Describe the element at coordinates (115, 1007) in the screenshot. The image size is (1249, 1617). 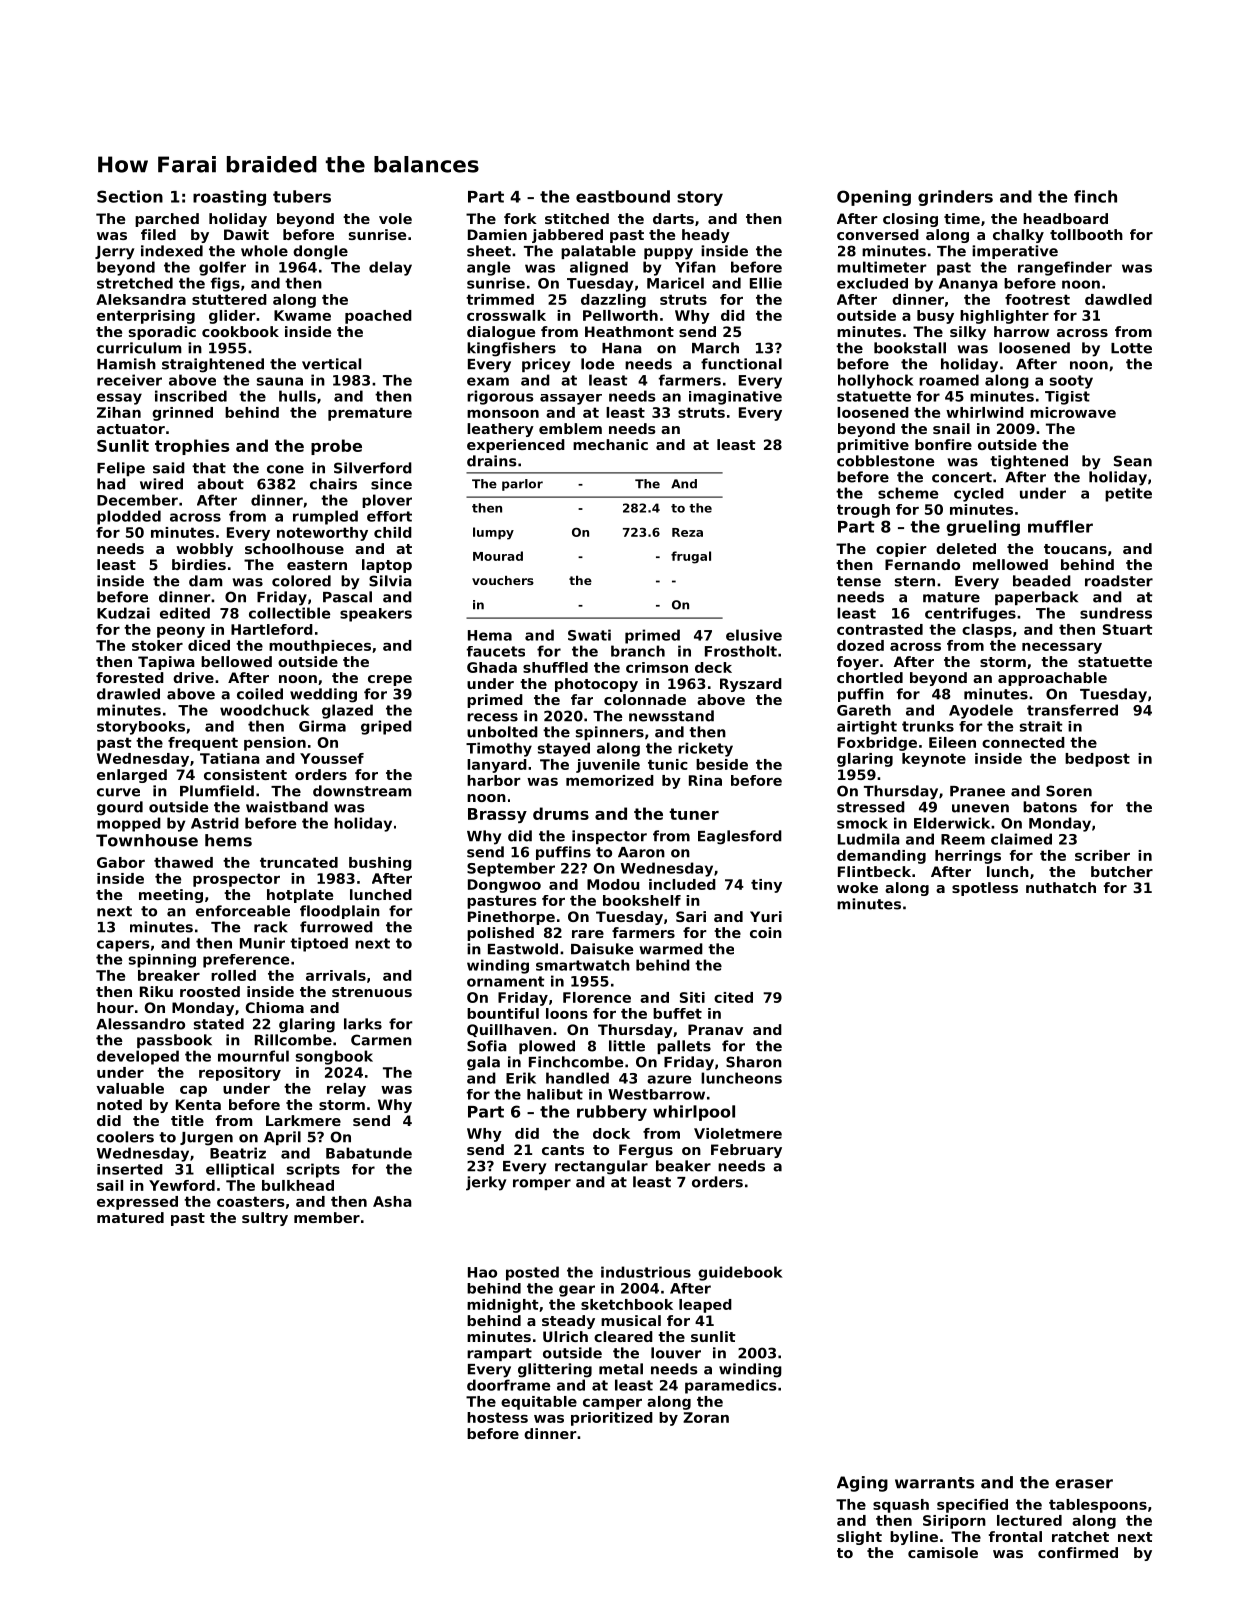
I see `hour` at that location.
